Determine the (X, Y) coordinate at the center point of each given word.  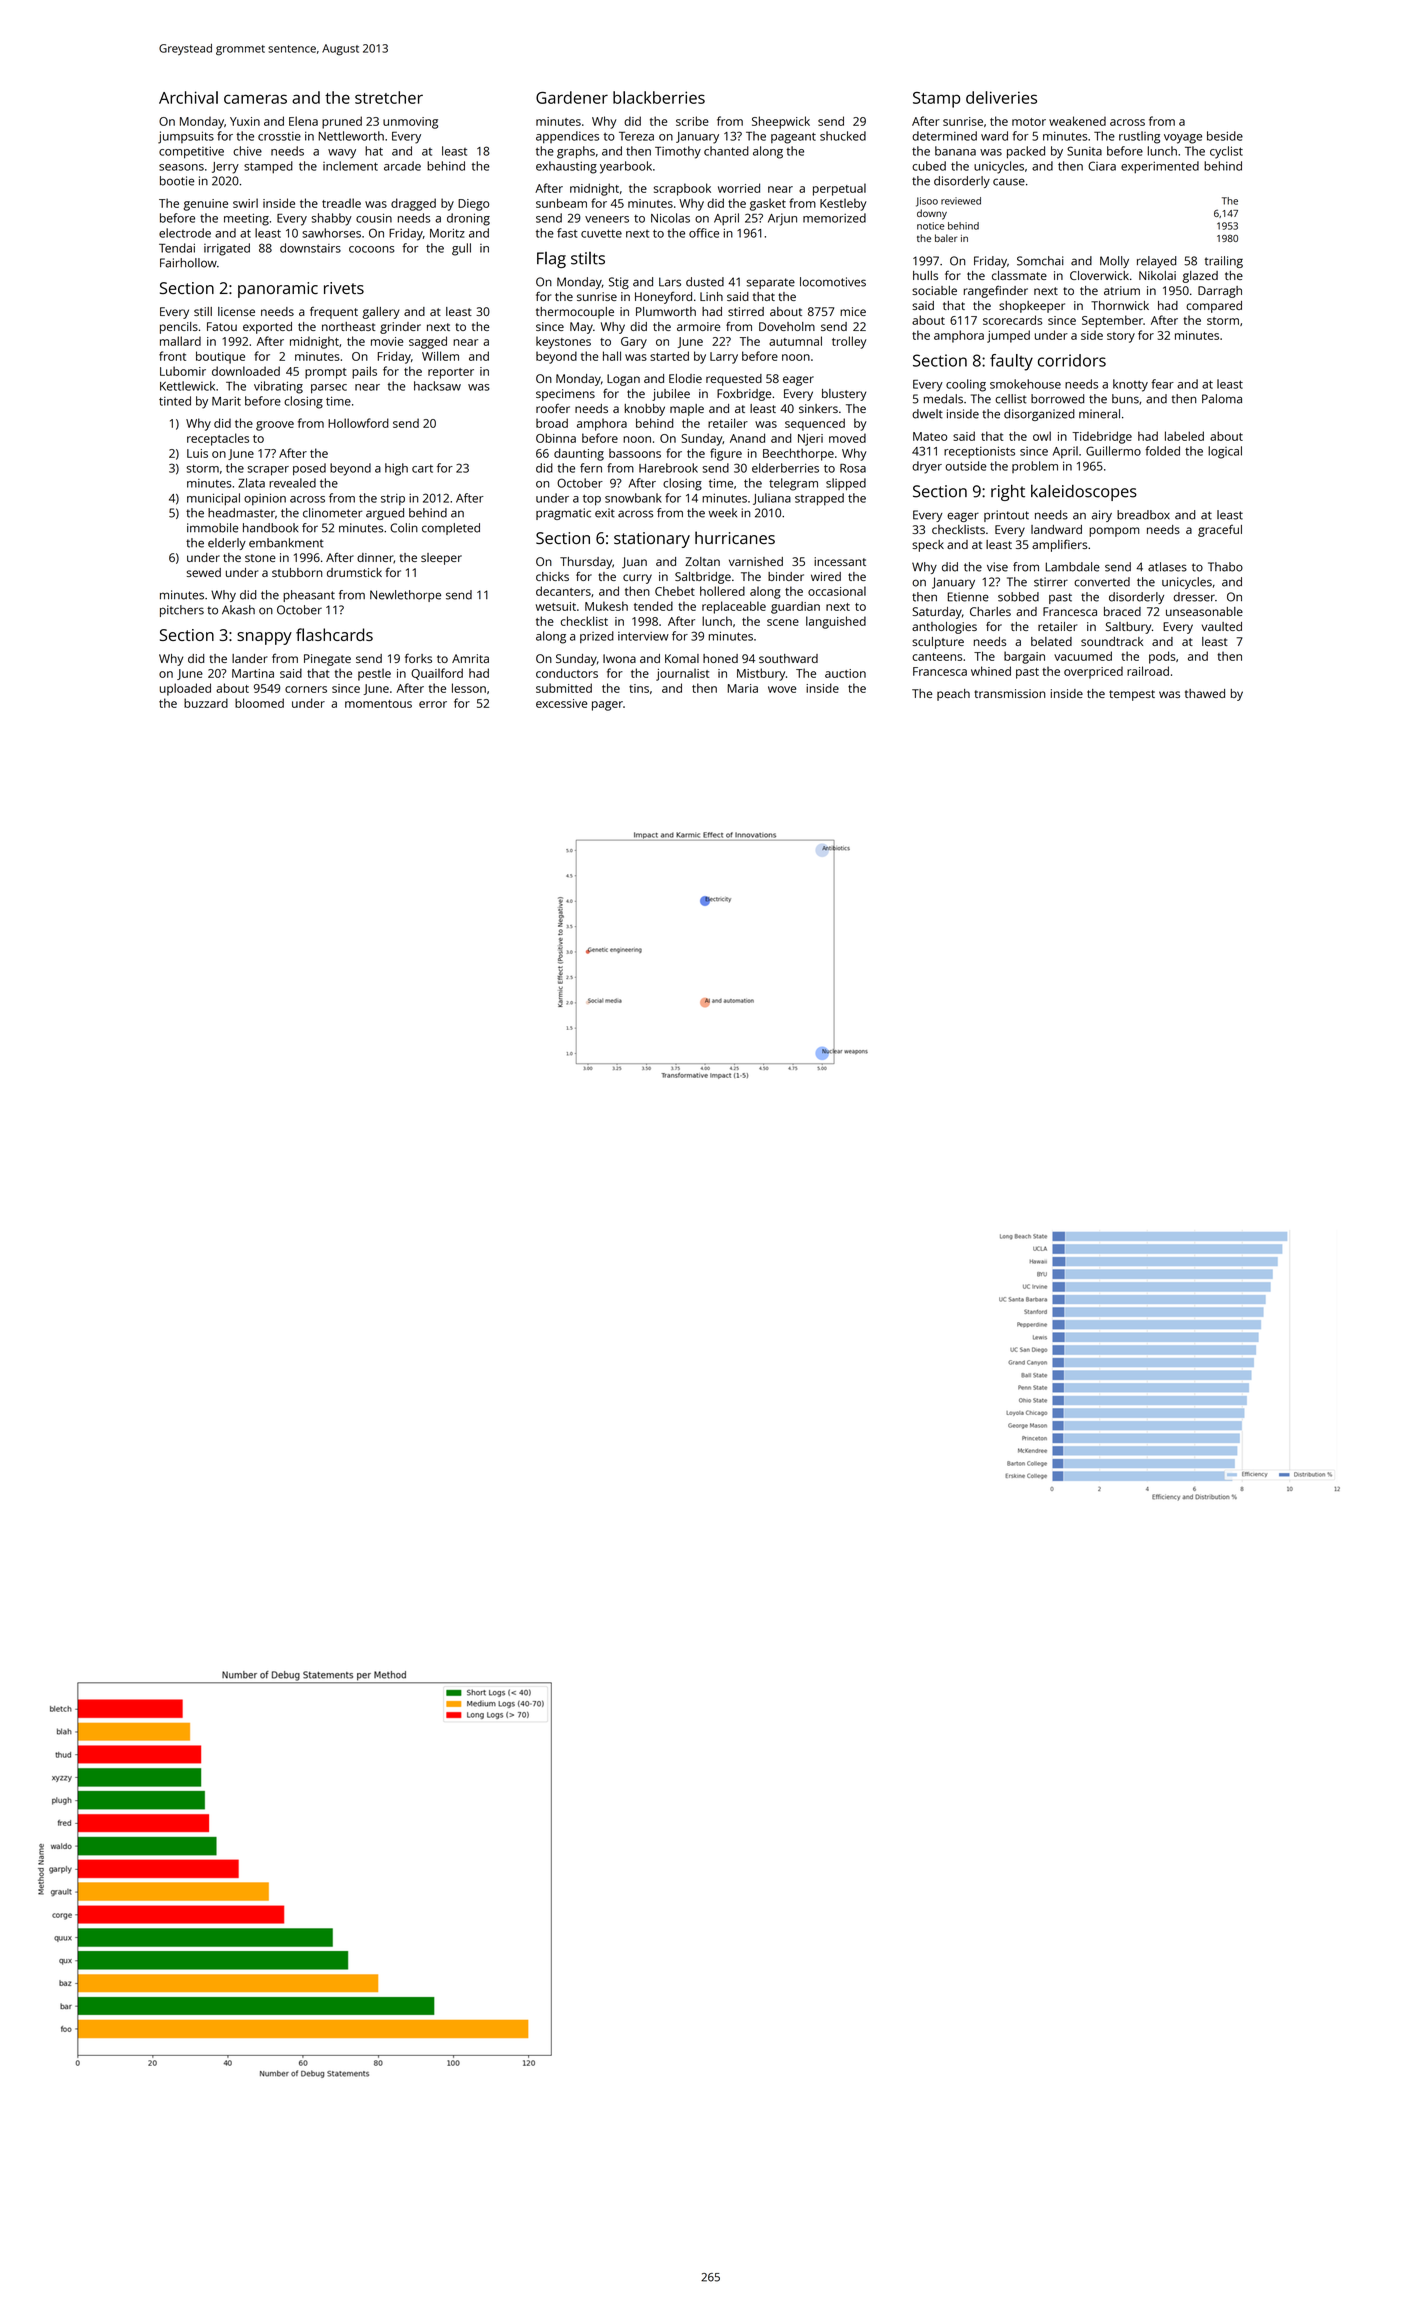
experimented (1160, 167)
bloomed (259, 703)
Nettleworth (351, 136)
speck (928, 546)
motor (1029, 122)
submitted (564, 688)
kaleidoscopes (1084, 492)
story (1121, 337)
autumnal (795, 341)
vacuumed (1083, 656)
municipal (213, 499)
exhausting (566, 167)
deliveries (1001, 97)
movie (387, 341)
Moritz (447, 233)
